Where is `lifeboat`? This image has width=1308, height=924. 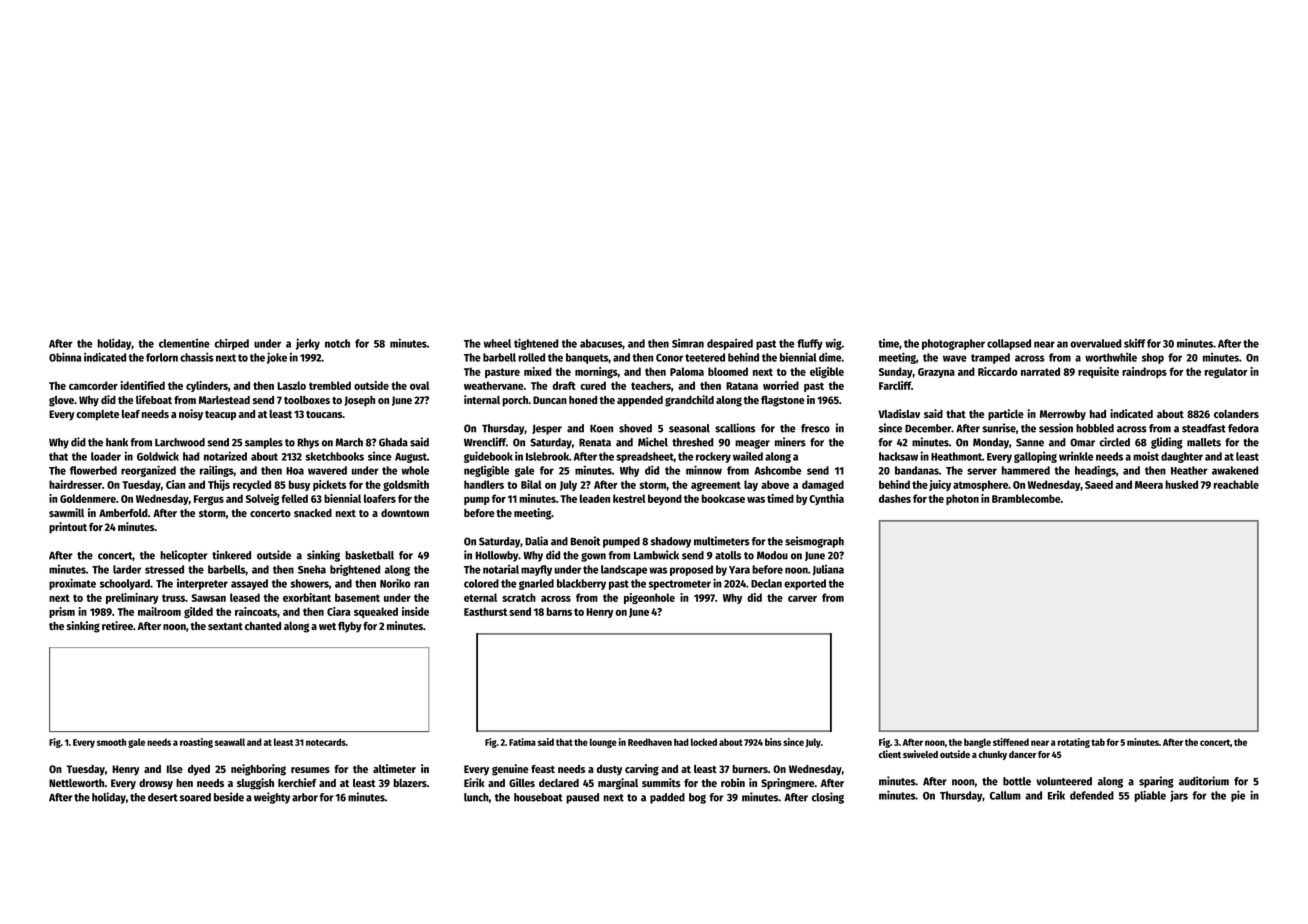 lifeboat is located at coordinates (154, 399).
